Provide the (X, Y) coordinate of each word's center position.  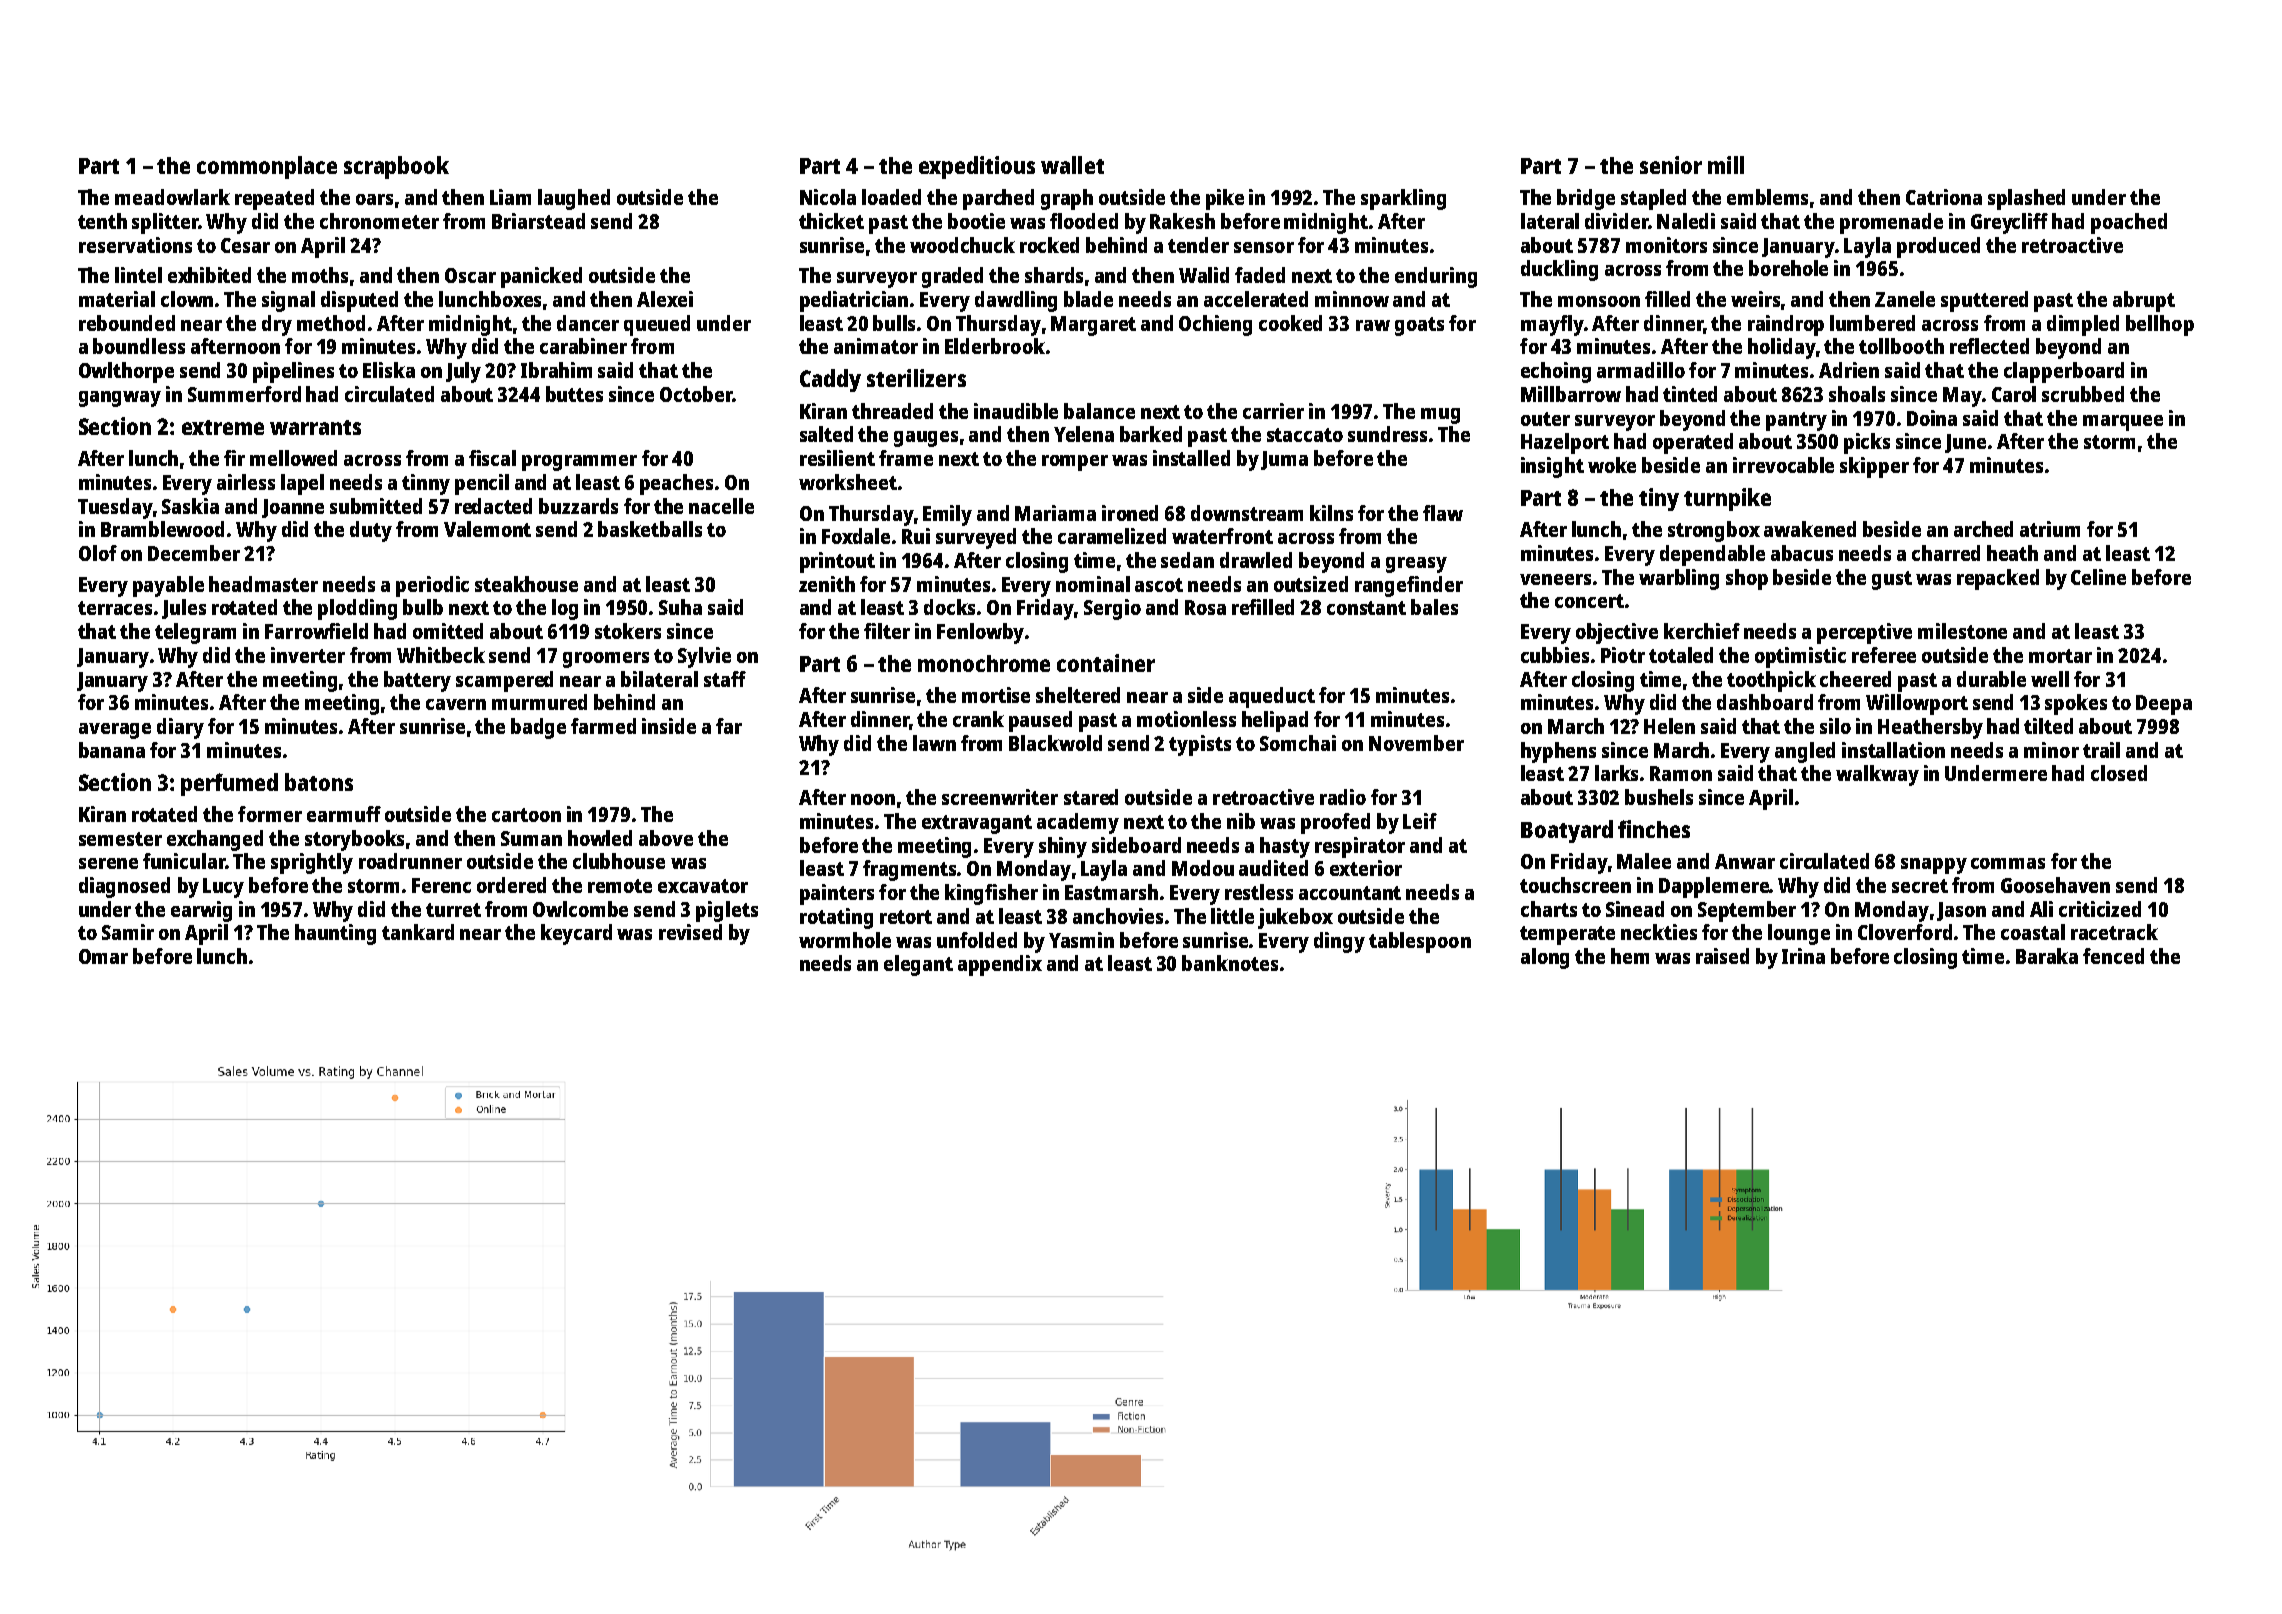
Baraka (2047, 956)
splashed (2026, 199)
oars (374, 199)
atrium (2050, 529)
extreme (223, 427)
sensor (1264, 247)
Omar (103, 956)
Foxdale (856, 536)
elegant (918, 965)
